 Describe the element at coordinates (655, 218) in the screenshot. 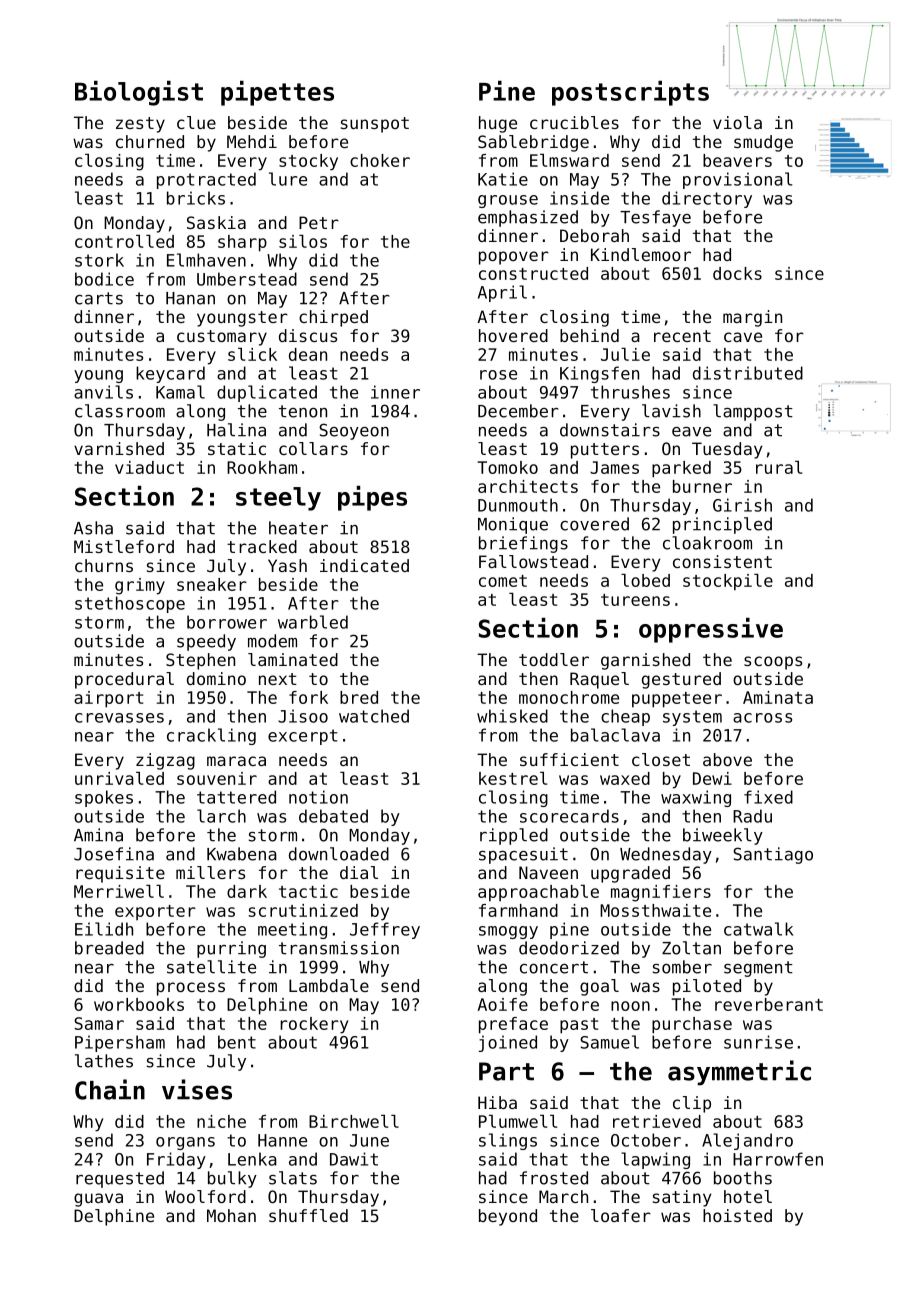

I see `Tesfaye` at that location.
